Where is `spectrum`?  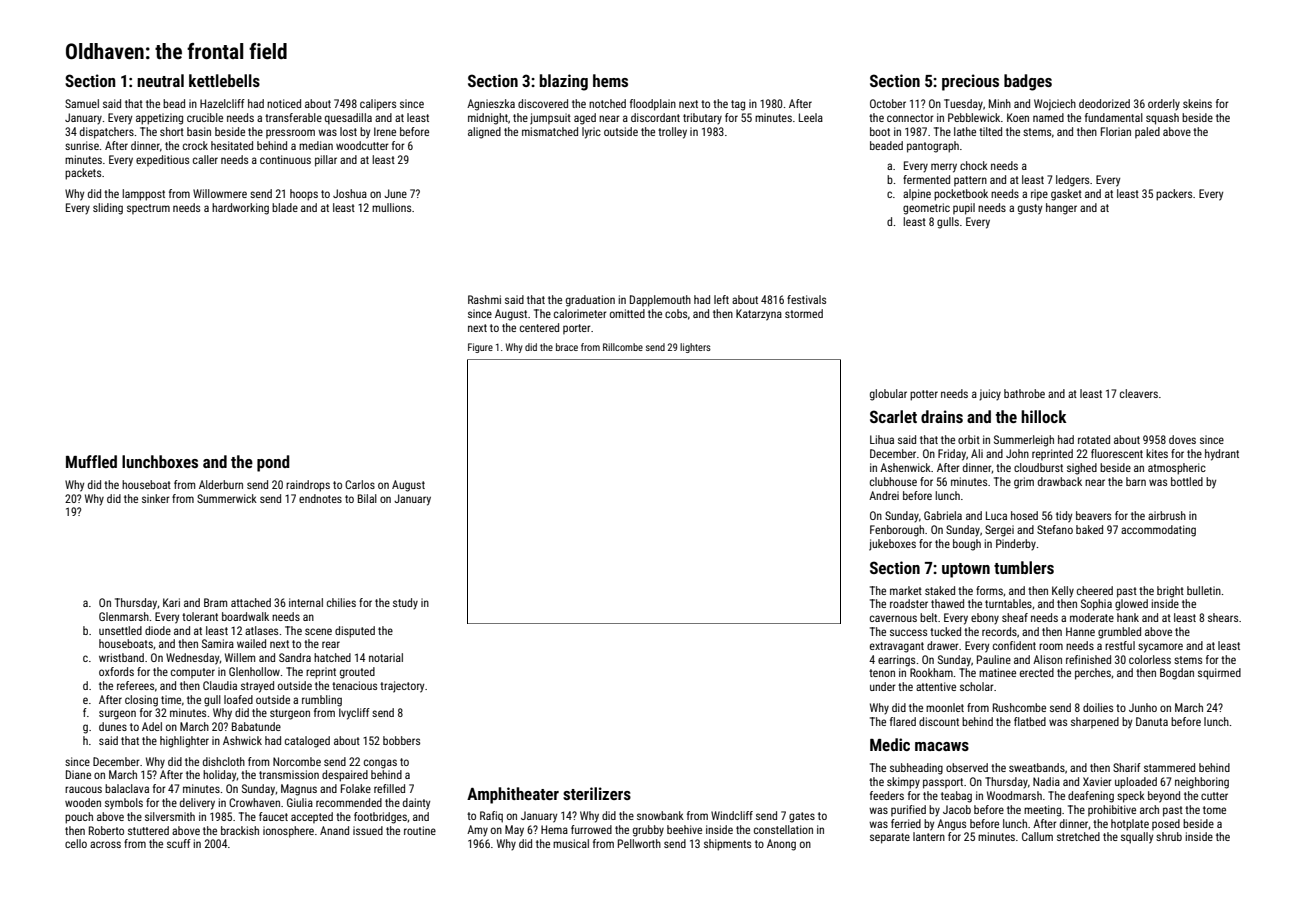
spectrum is located at coordinates (148, 209).
